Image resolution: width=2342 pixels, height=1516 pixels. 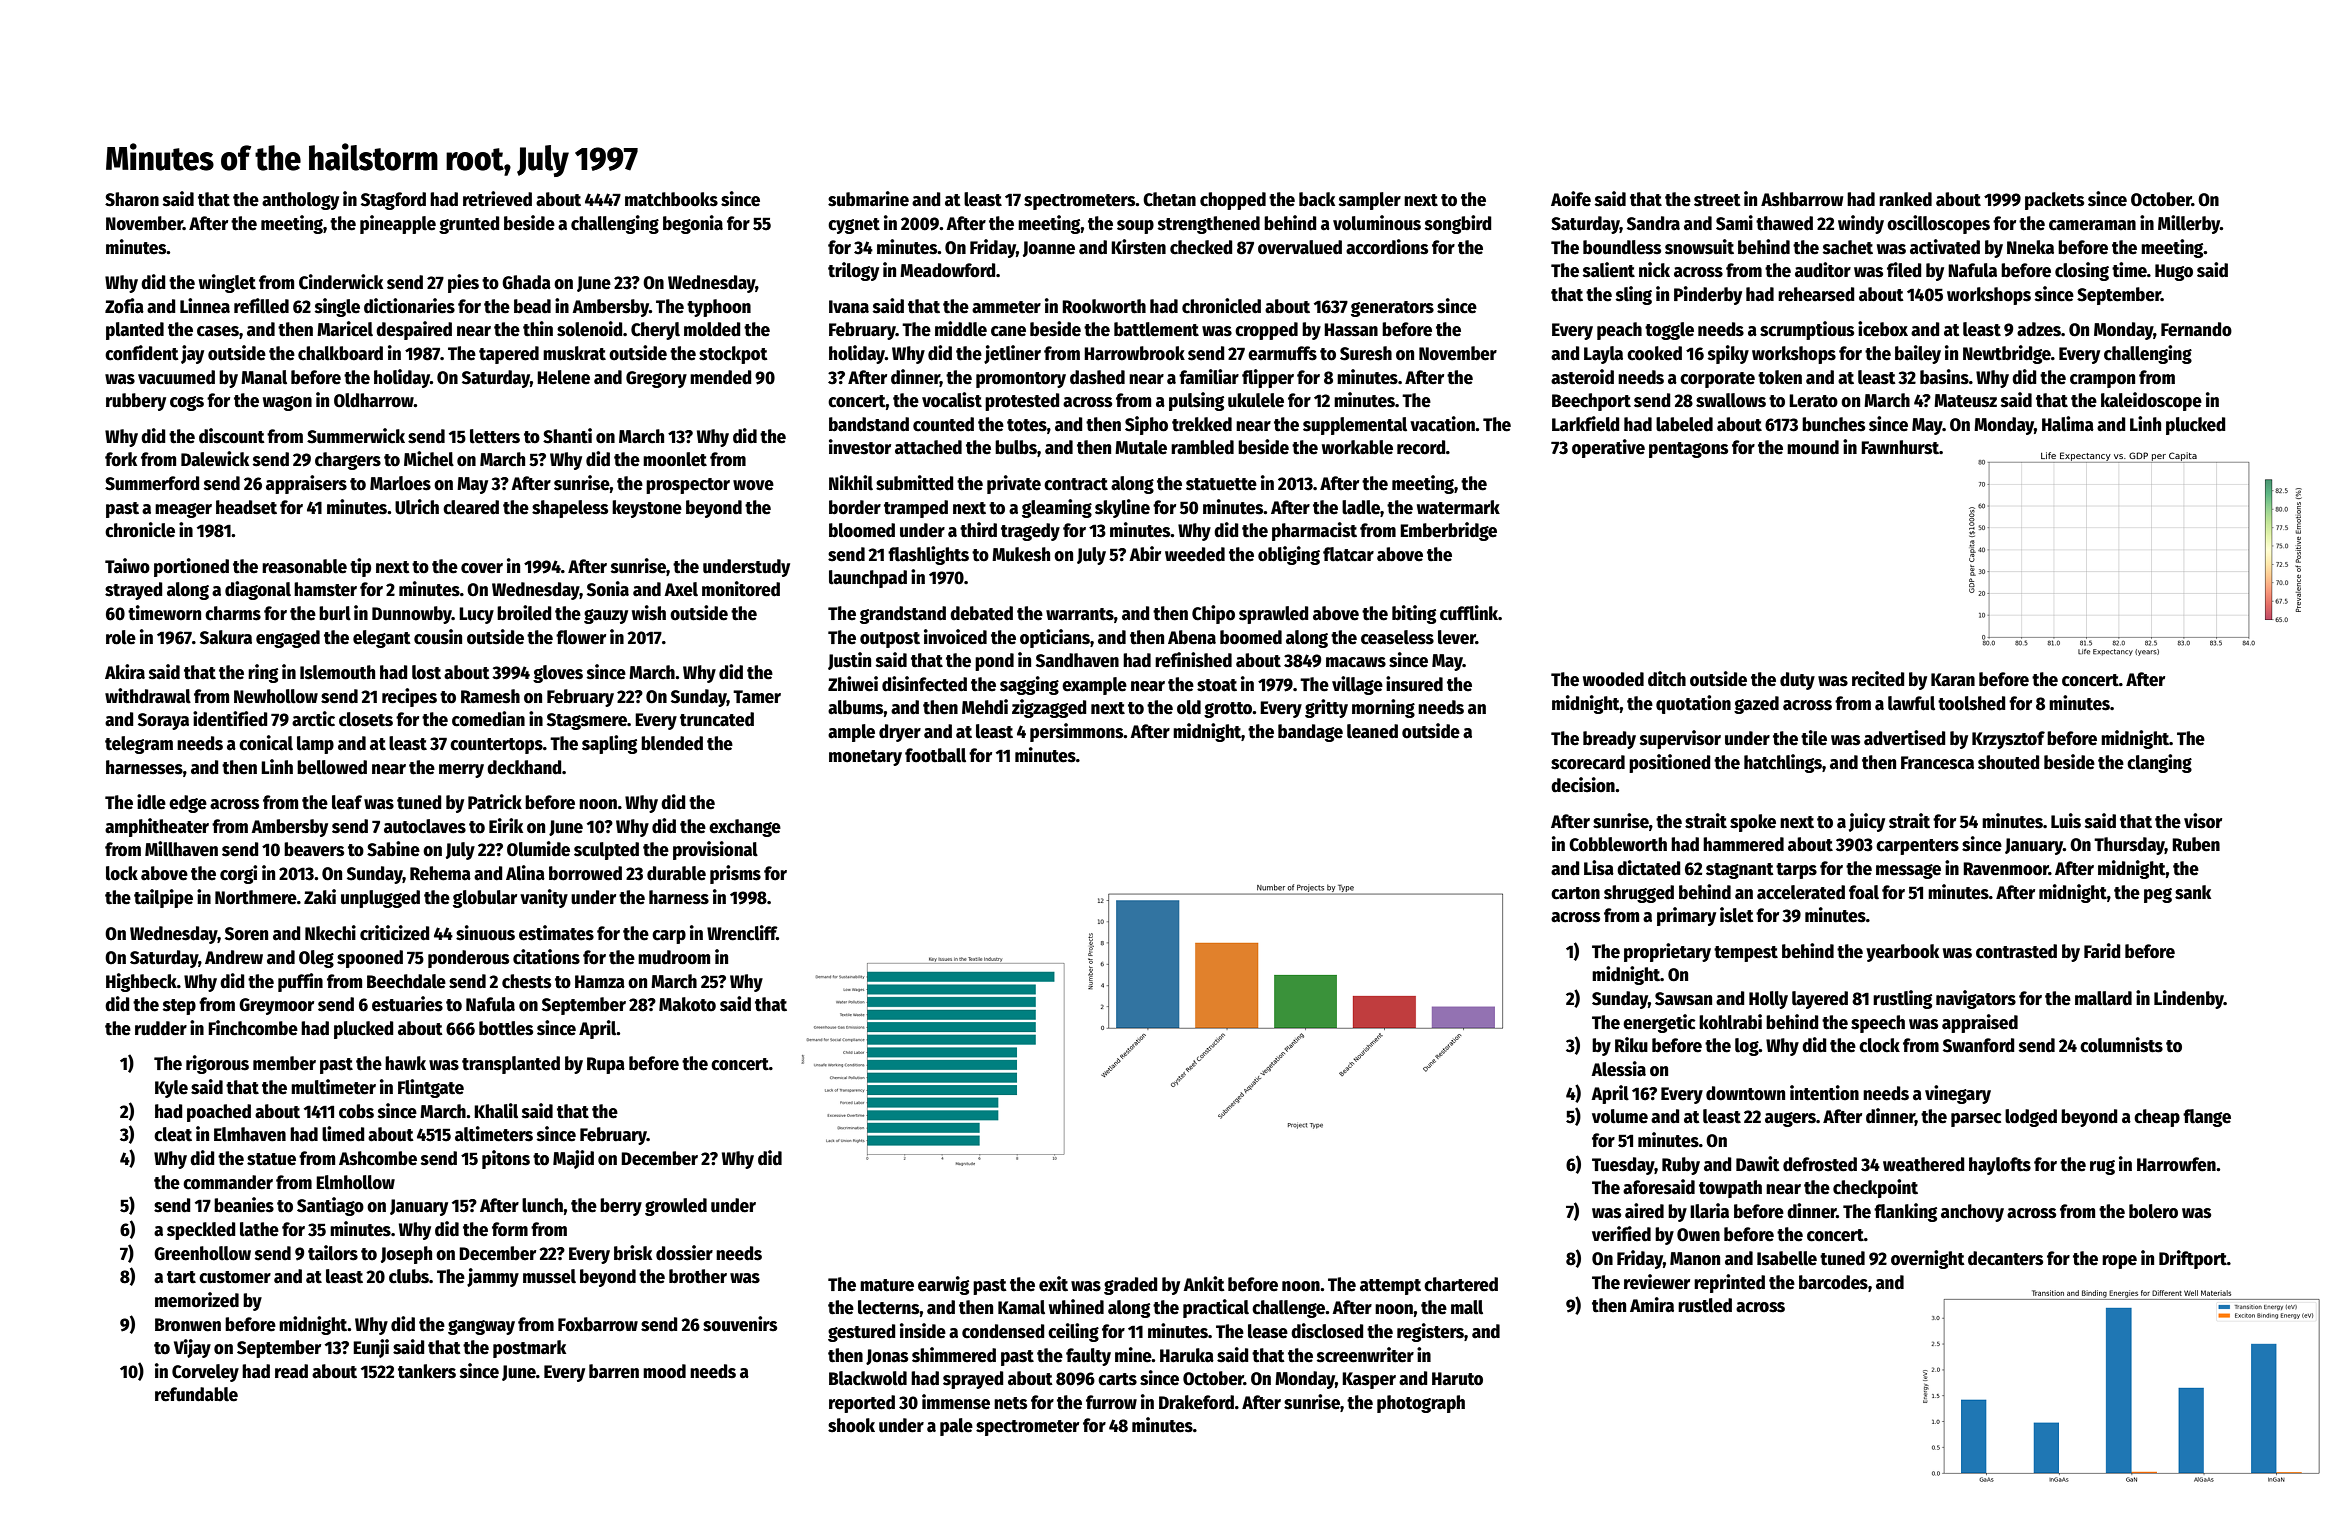 I want to click on generators, so click(x=1392, y=309).
